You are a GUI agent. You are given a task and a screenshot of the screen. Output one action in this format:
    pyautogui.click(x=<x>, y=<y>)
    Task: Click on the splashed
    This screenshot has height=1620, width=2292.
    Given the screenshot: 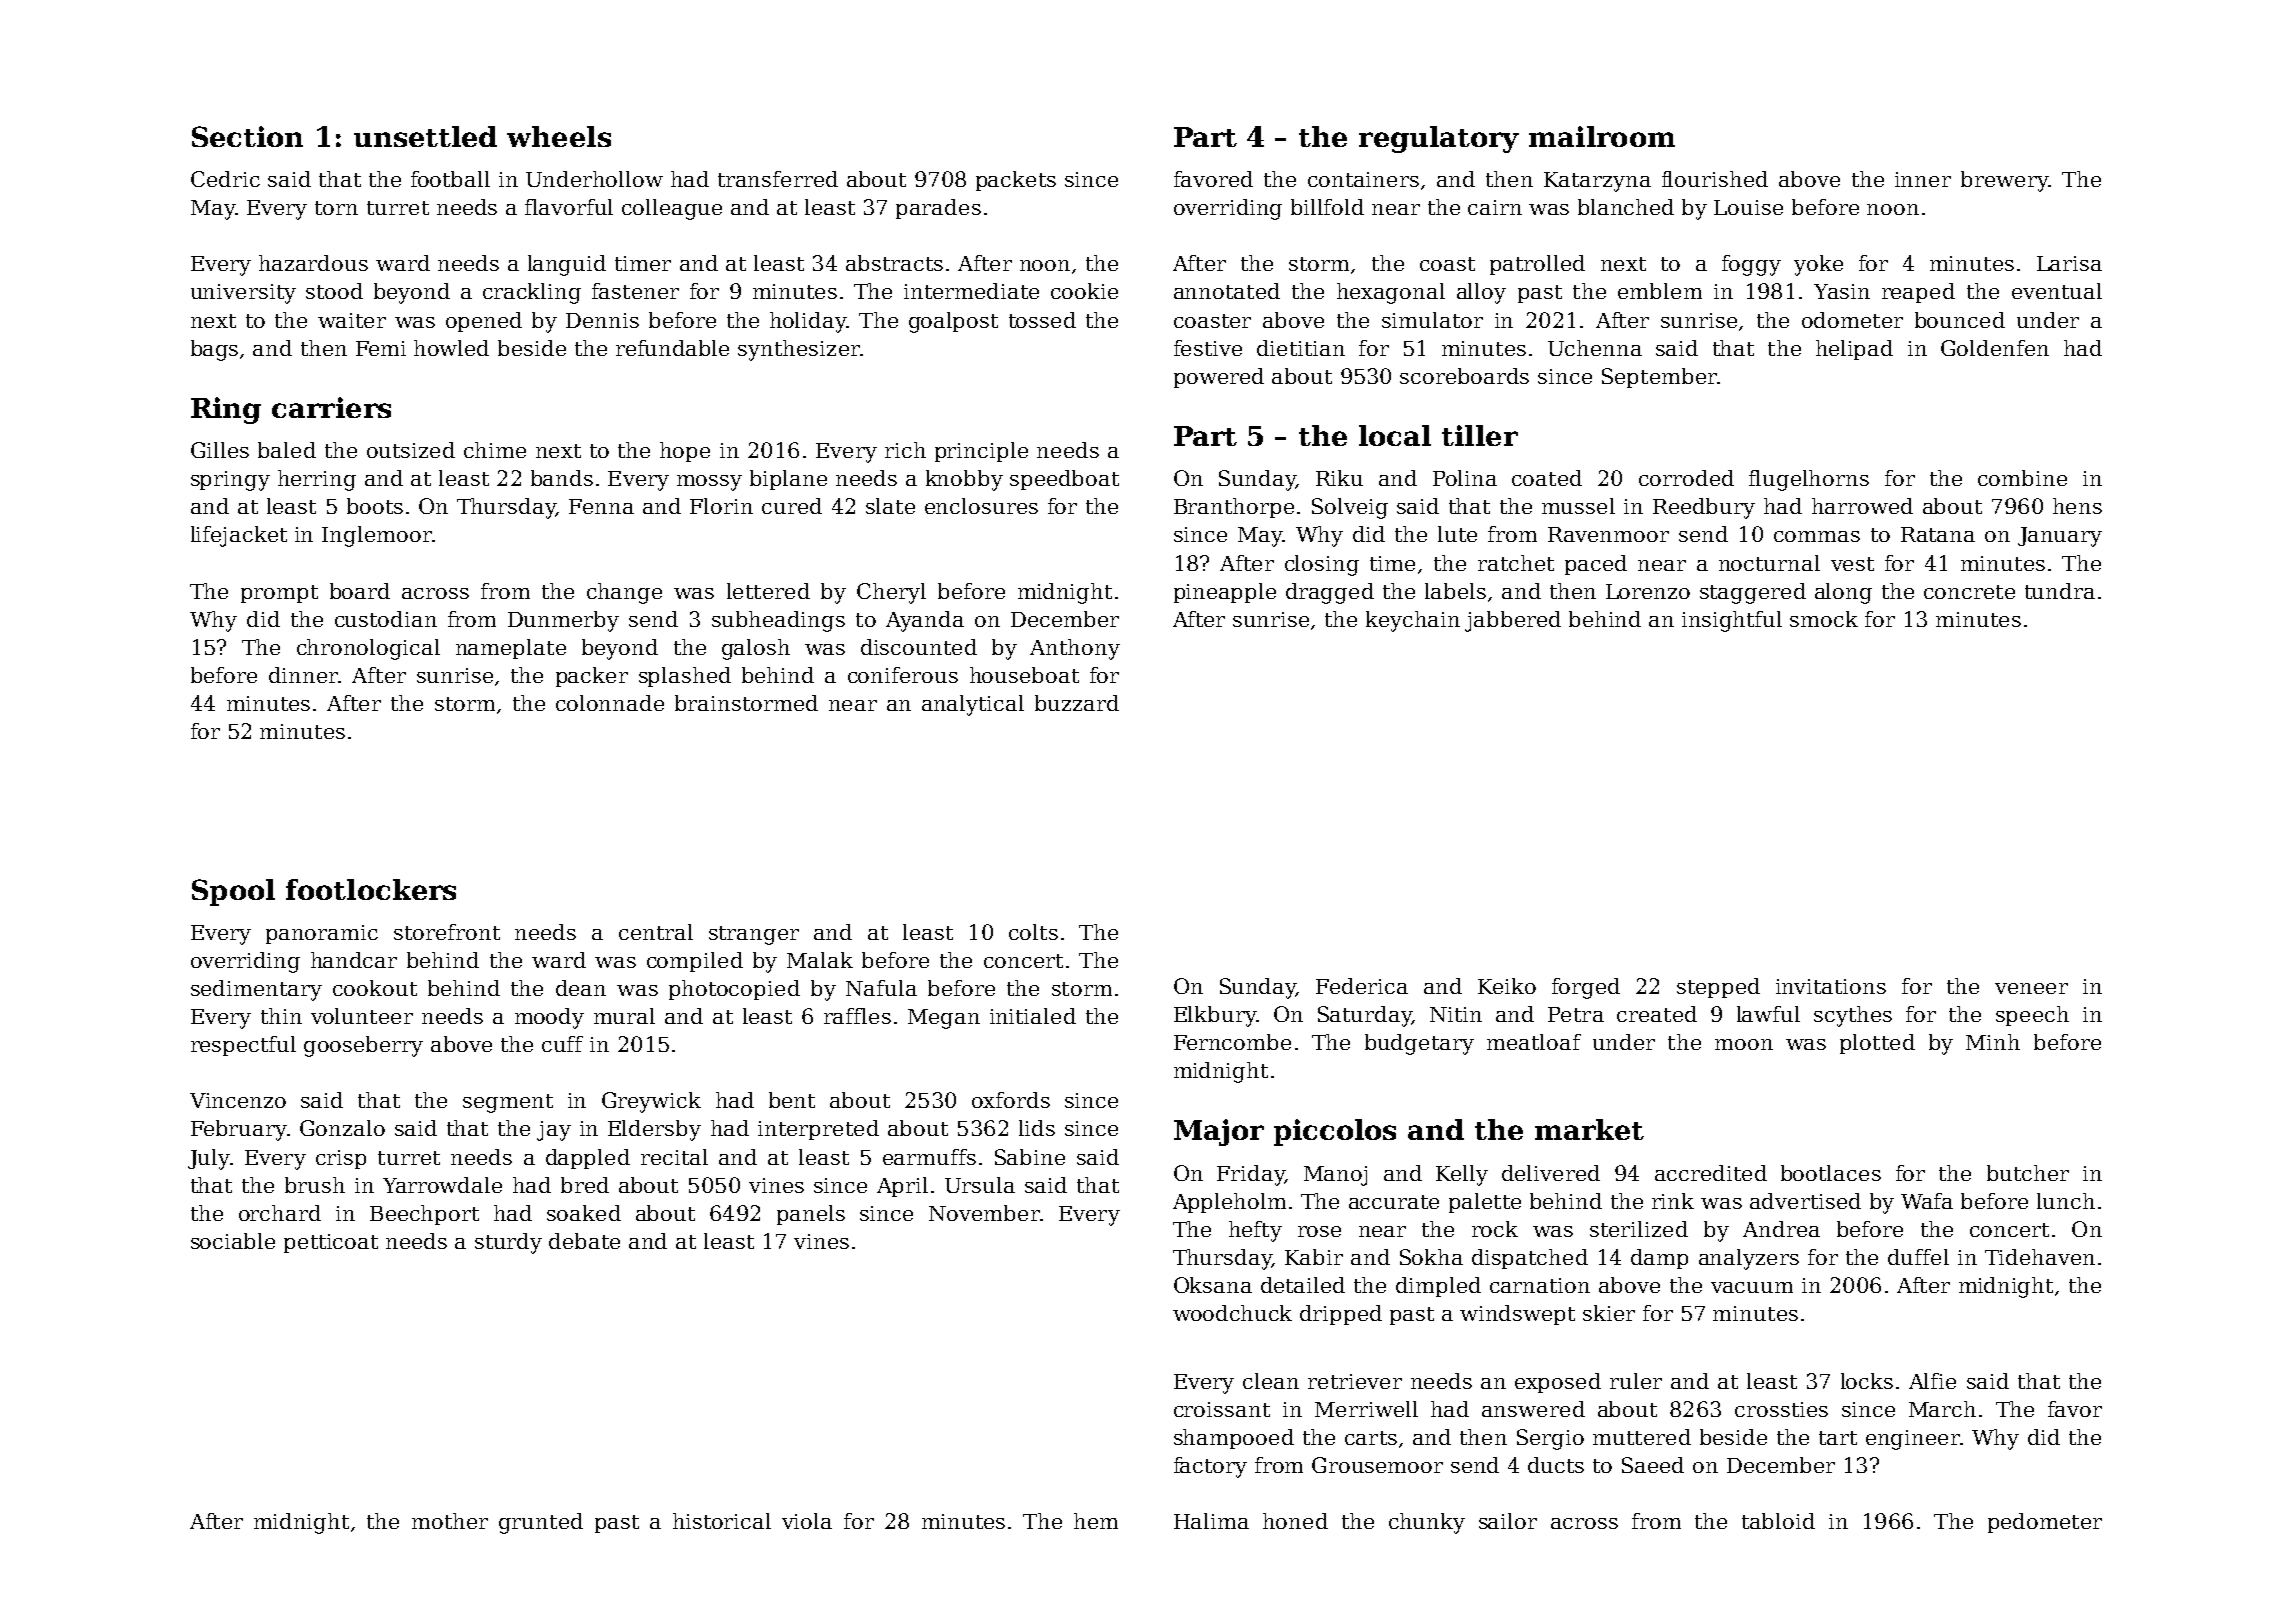 What is the action you would take?
    pyautogui.click(x=685, y=677)
